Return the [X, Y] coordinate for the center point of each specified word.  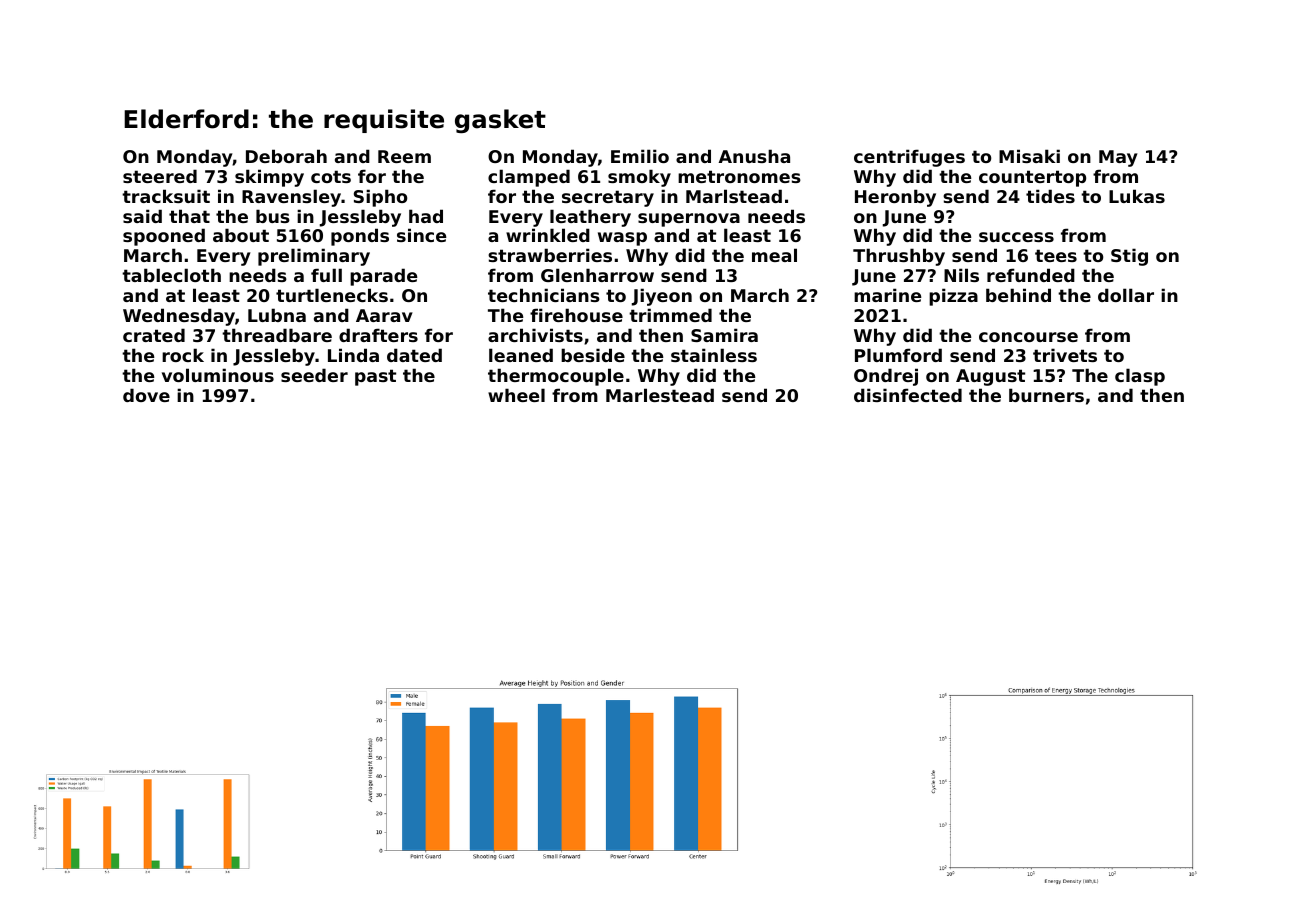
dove [146, 395]
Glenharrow [597, 275]
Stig [1129, 257]
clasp [1140, 377]
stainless [714, 355]
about [241, 235]
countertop [1032, 178]
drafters [378, 335]
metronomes [739, 176]
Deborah [286, 156]
